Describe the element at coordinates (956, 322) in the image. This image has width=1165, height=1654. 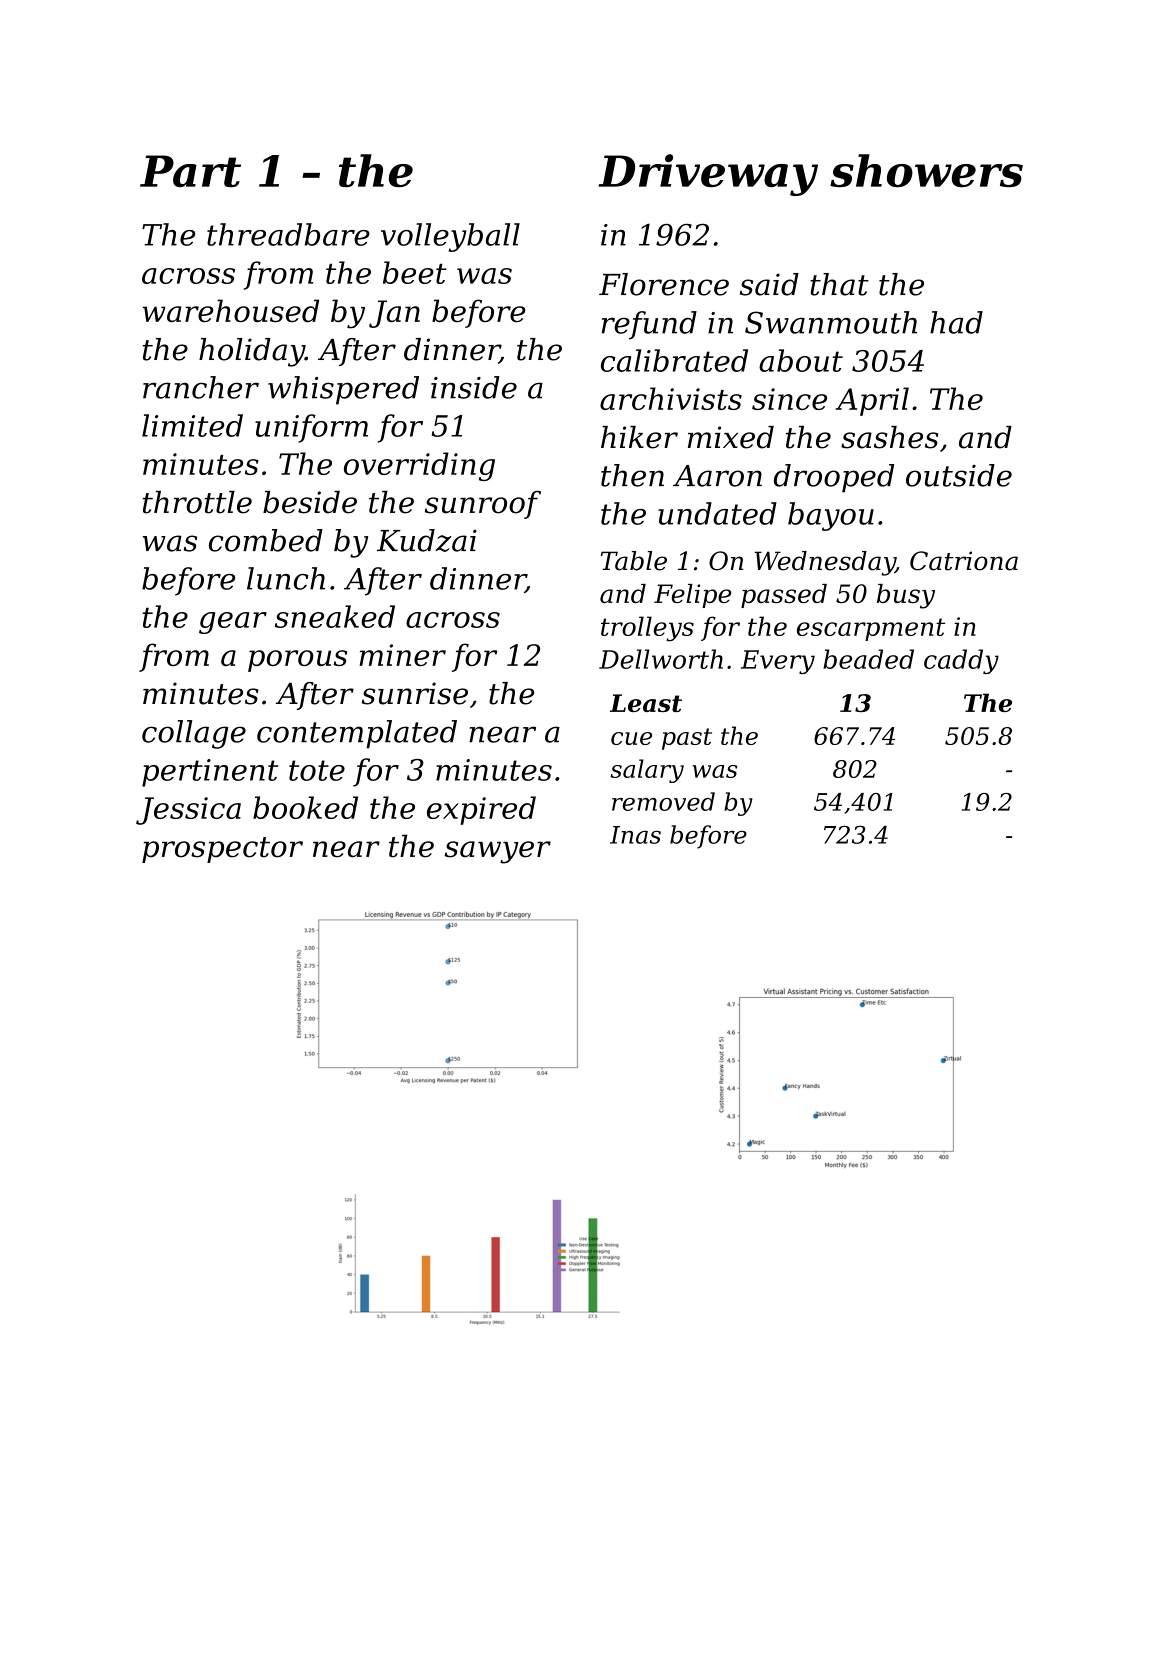
I see `had` at that location.
